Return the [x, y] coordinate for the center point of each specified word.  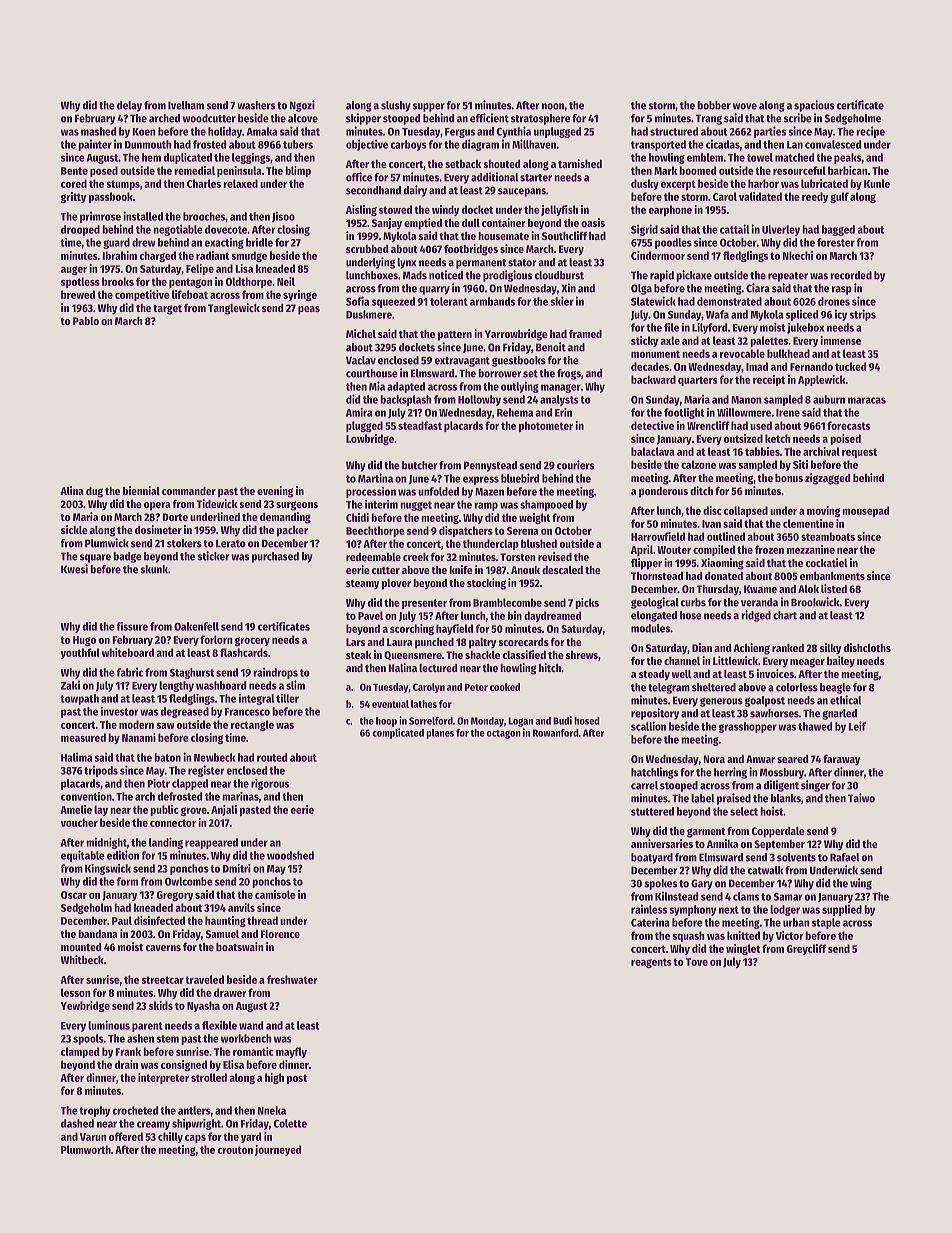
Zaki [70, 685]
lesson [76, 992]
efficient [489, 118]
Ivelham [186, 105]
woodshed [290, 855]
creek [416, 557]
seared [792, 759]
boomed [697, 170]
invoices [775, 673]
